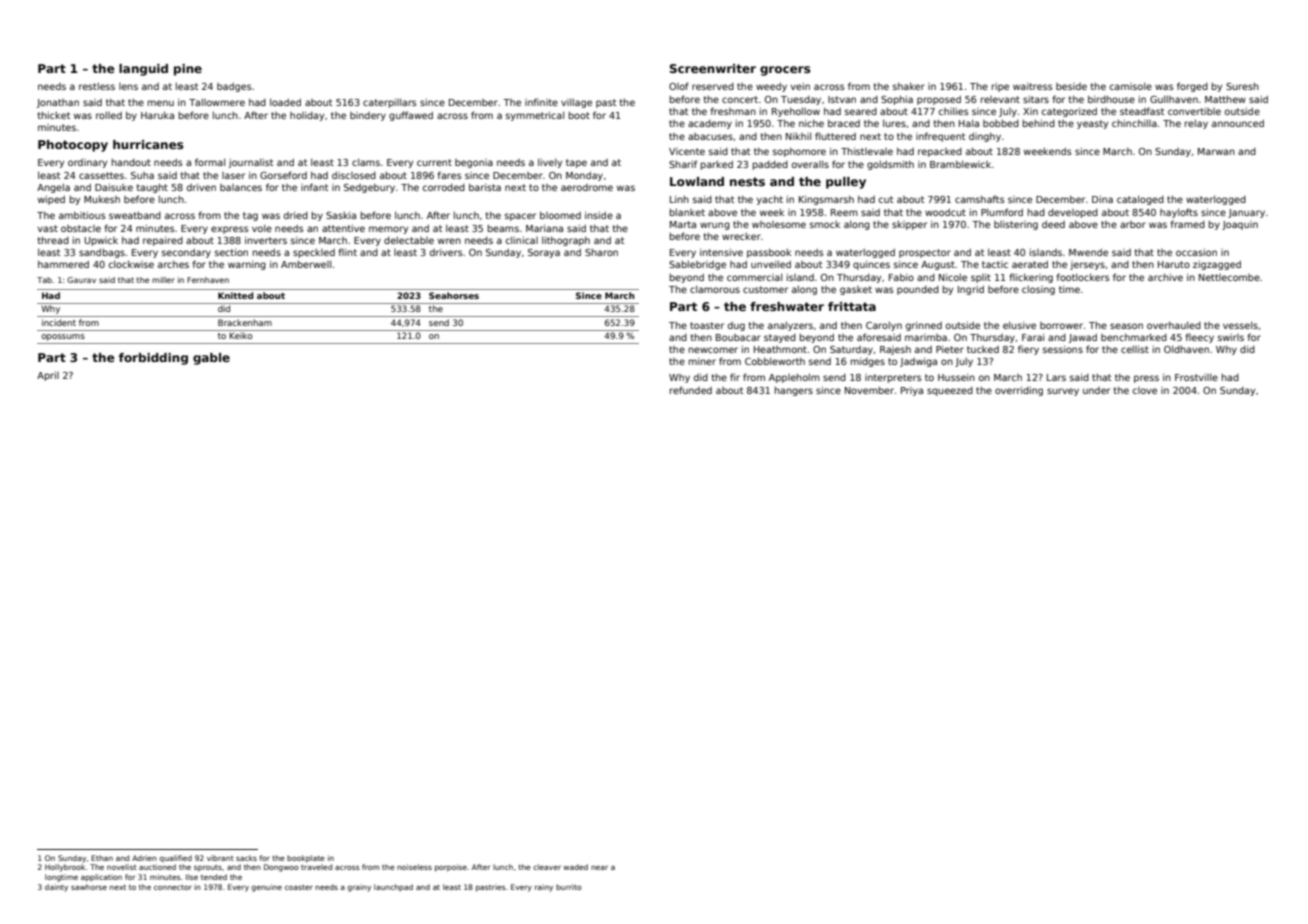 Image resolution: width=1308 pixels, height=924 pixels. I want to click on April, so click(48, 376).
